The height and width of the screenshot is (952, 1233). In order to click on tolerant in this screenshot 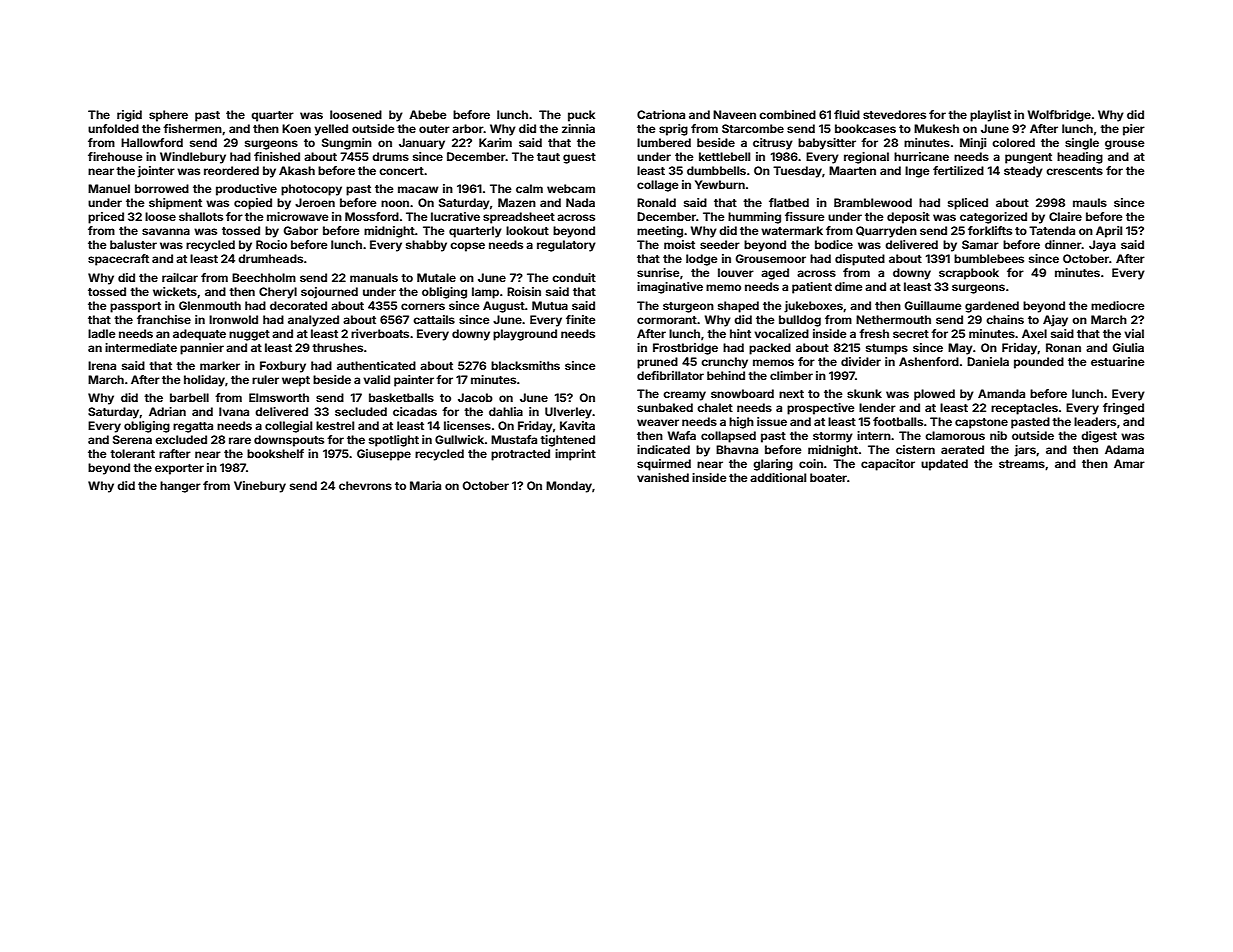, I will do `click(132, 453)`.
